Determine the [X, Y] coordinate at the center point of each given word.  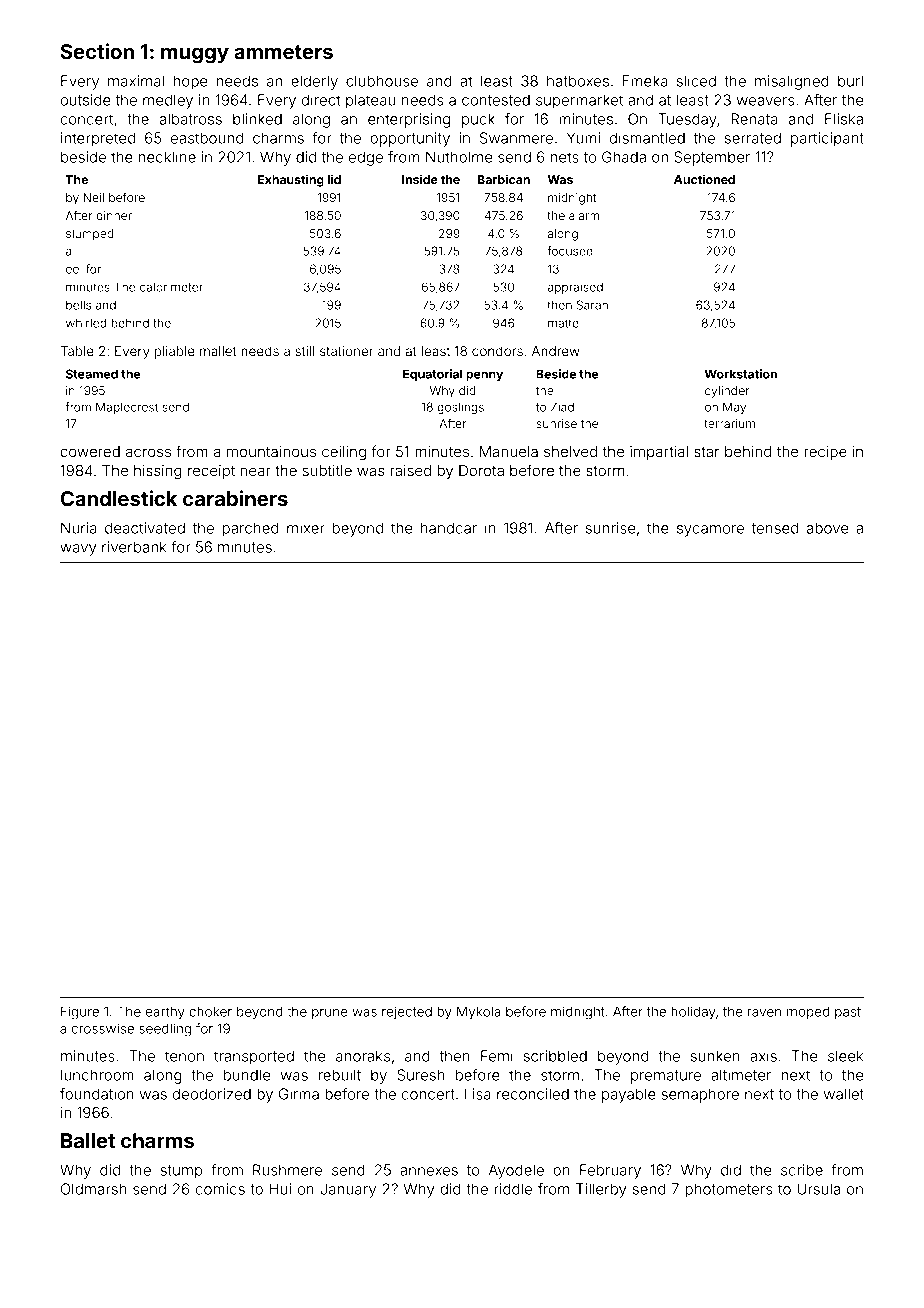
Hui [280, 1189]
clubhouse [382, 81]
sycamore [710, 531]
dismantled [647, 138]
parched [250, 529]
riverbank [134, 547]
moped [808, 1012]
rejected [407, 1012]
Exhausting [291, 180]
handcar [449, 528]
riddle [513, 1189]
